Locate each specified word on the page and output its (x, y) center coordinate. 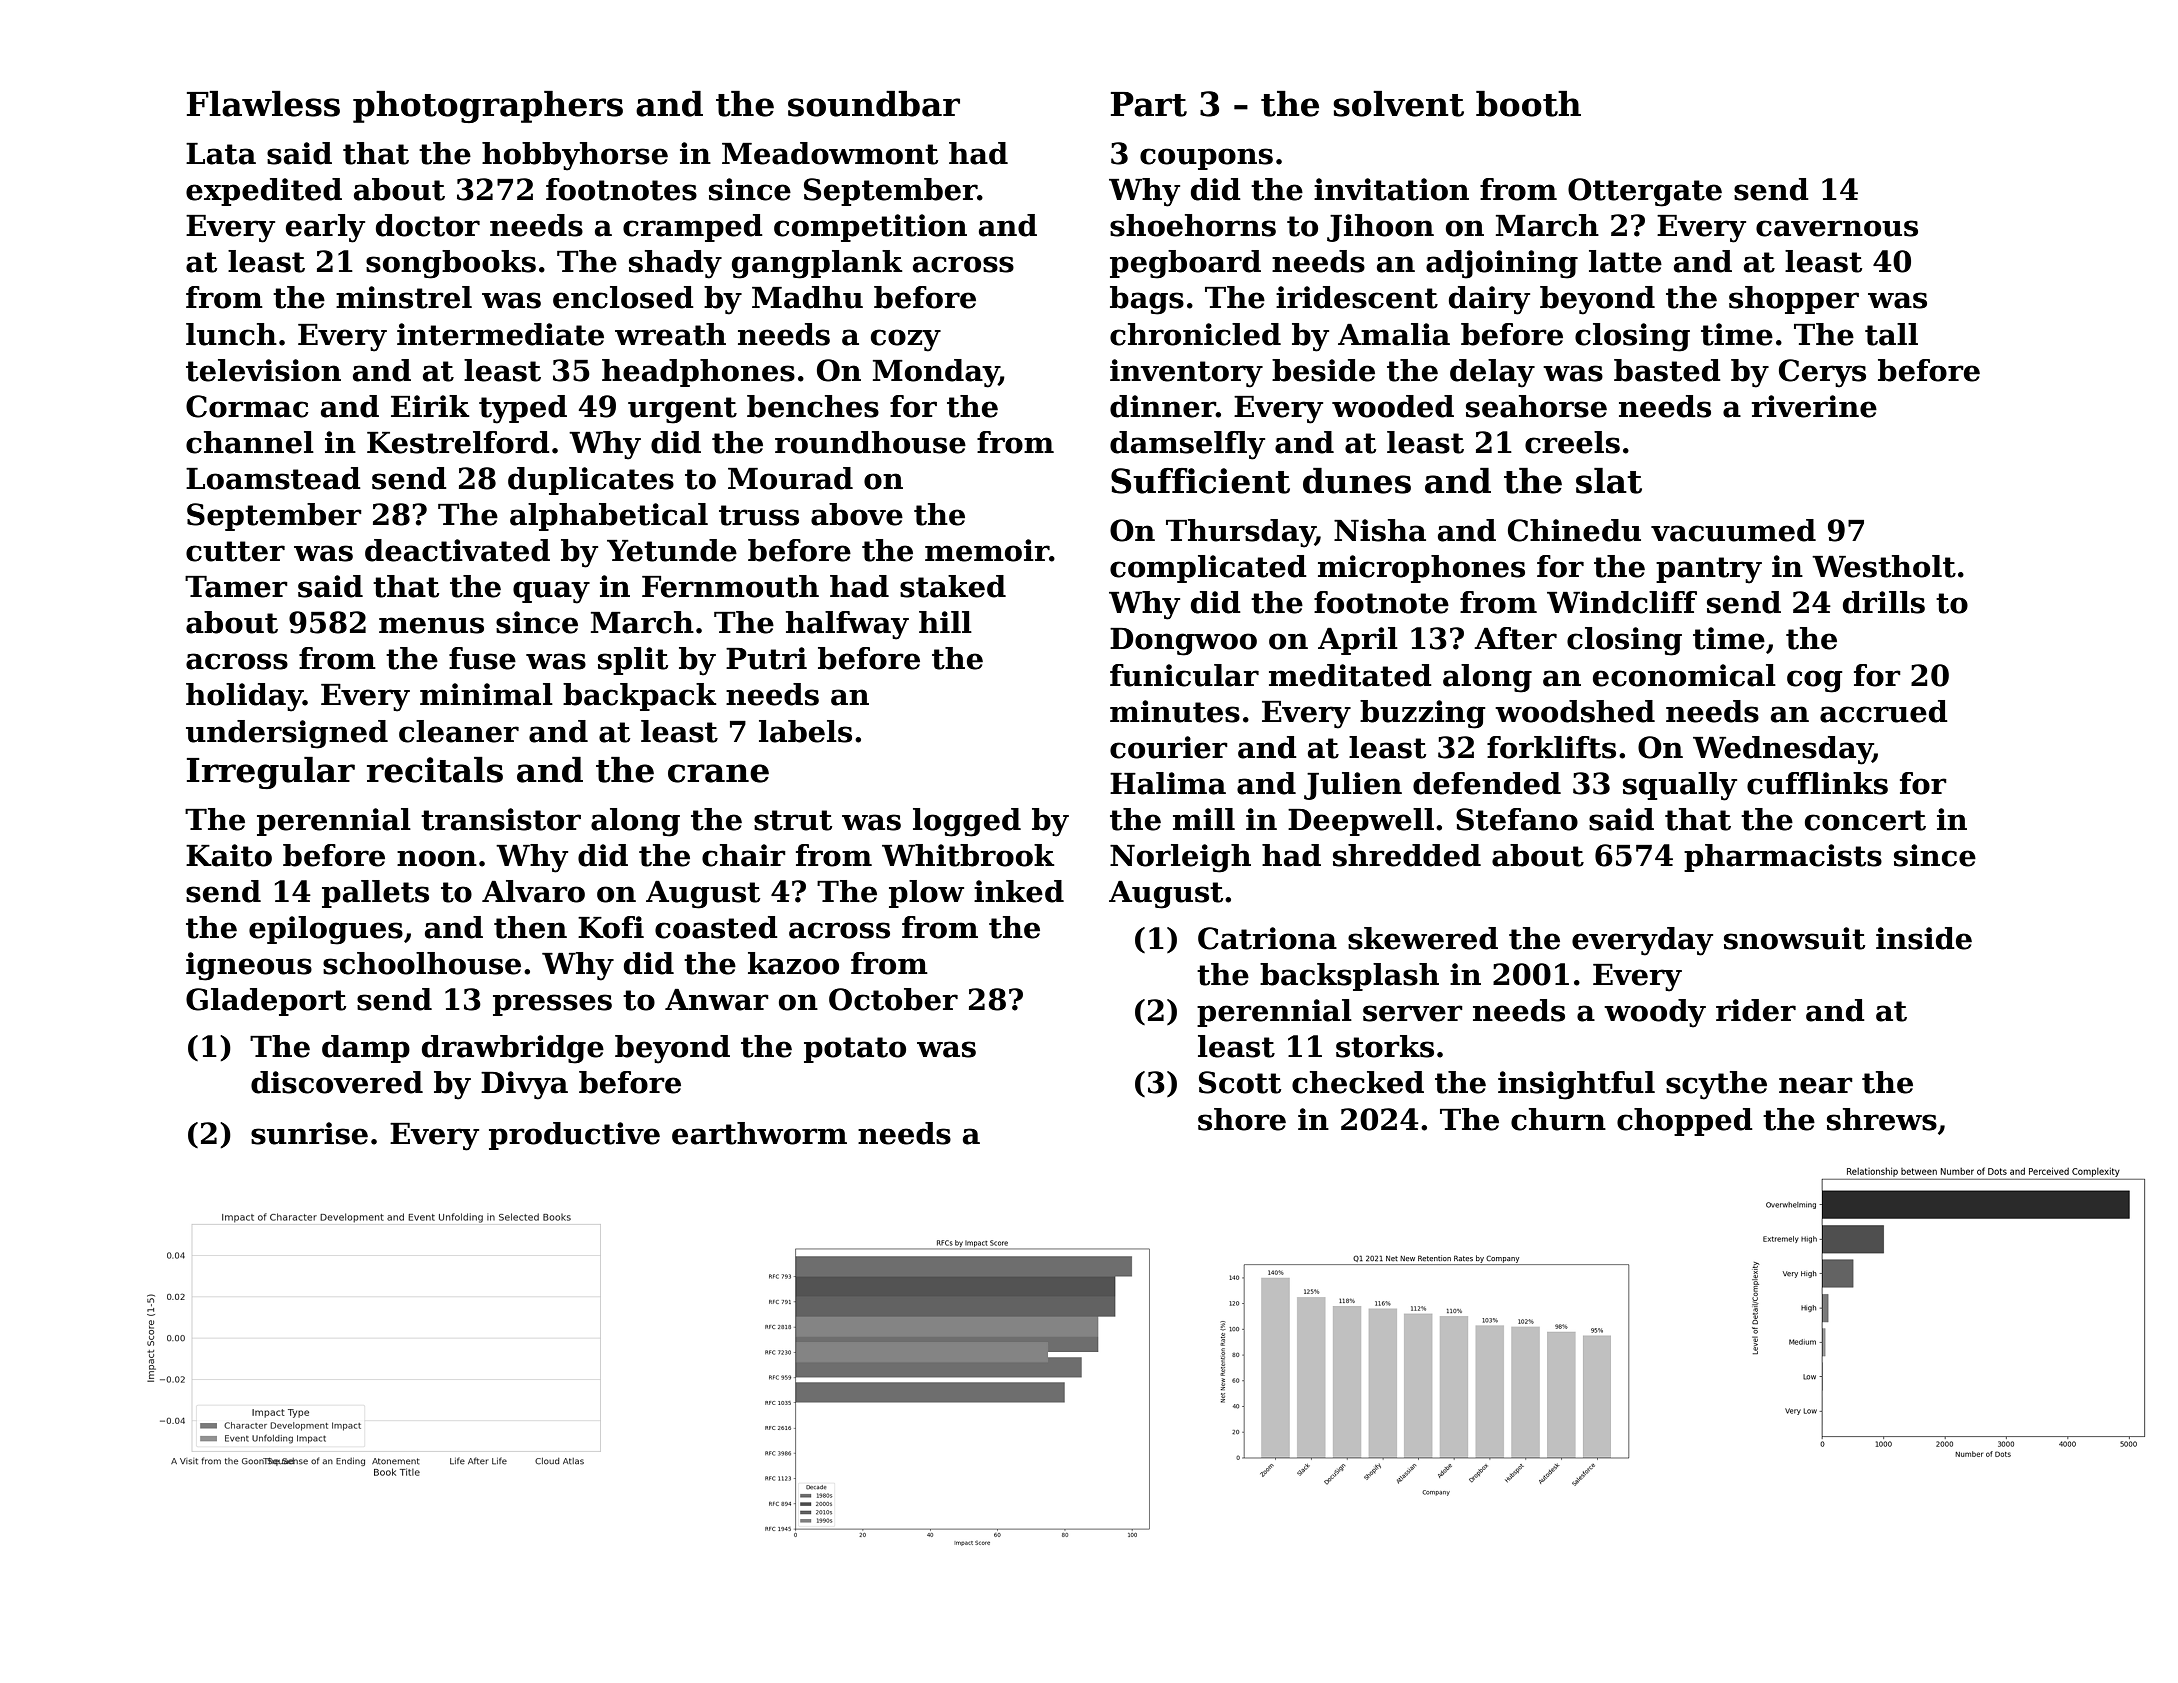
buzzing (1422, 714)
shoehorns (1193, 225)
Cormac (247, 406)
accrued (1884, 711)
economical (1684, 675)
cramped (693, 228)
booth (1528, 104)
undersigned (287, 734)
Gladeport (266, 1002)
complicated (1208, 569)
